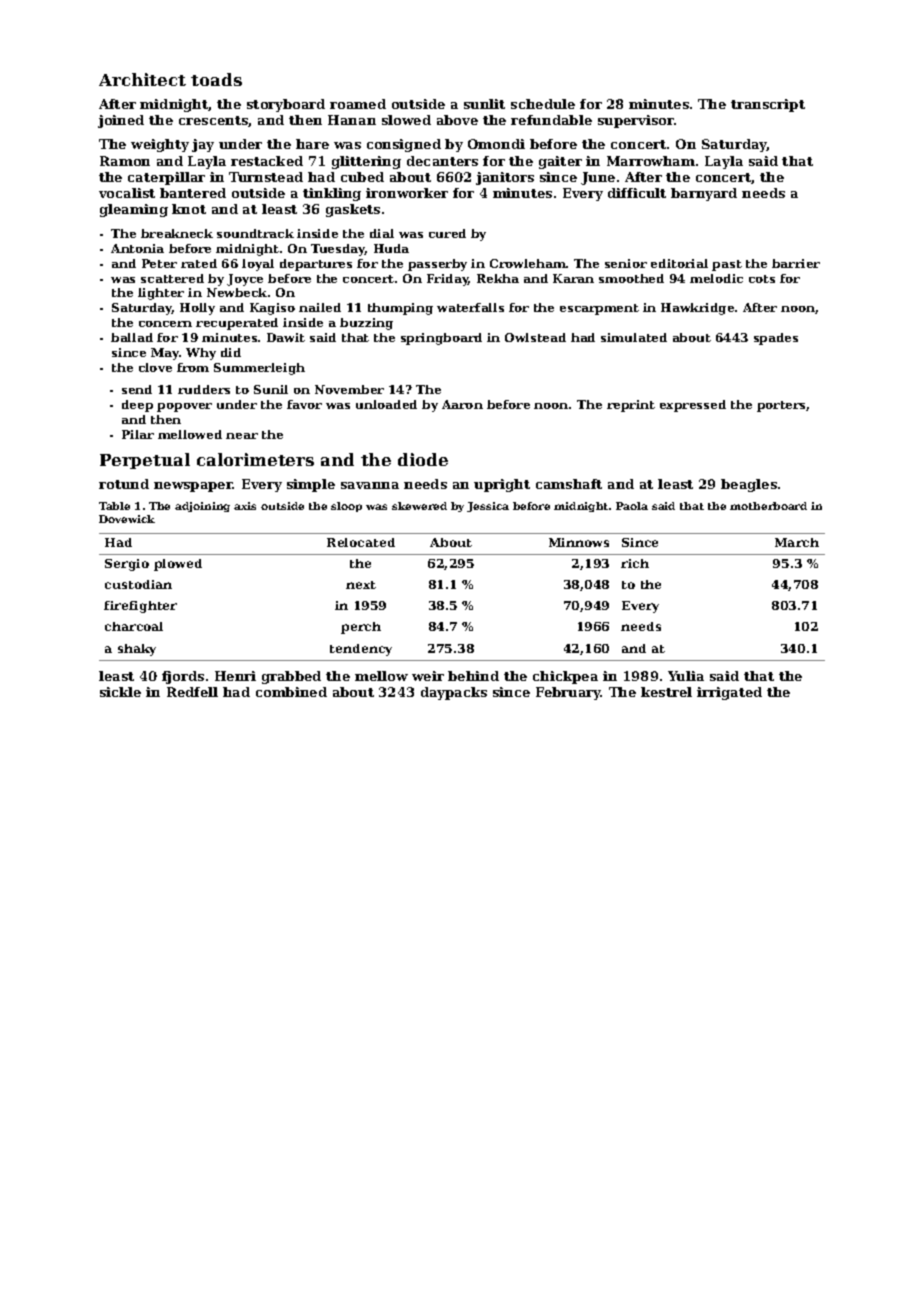 This page has height=1308, width=924. I want to click on shaky, so click(137, 650).
